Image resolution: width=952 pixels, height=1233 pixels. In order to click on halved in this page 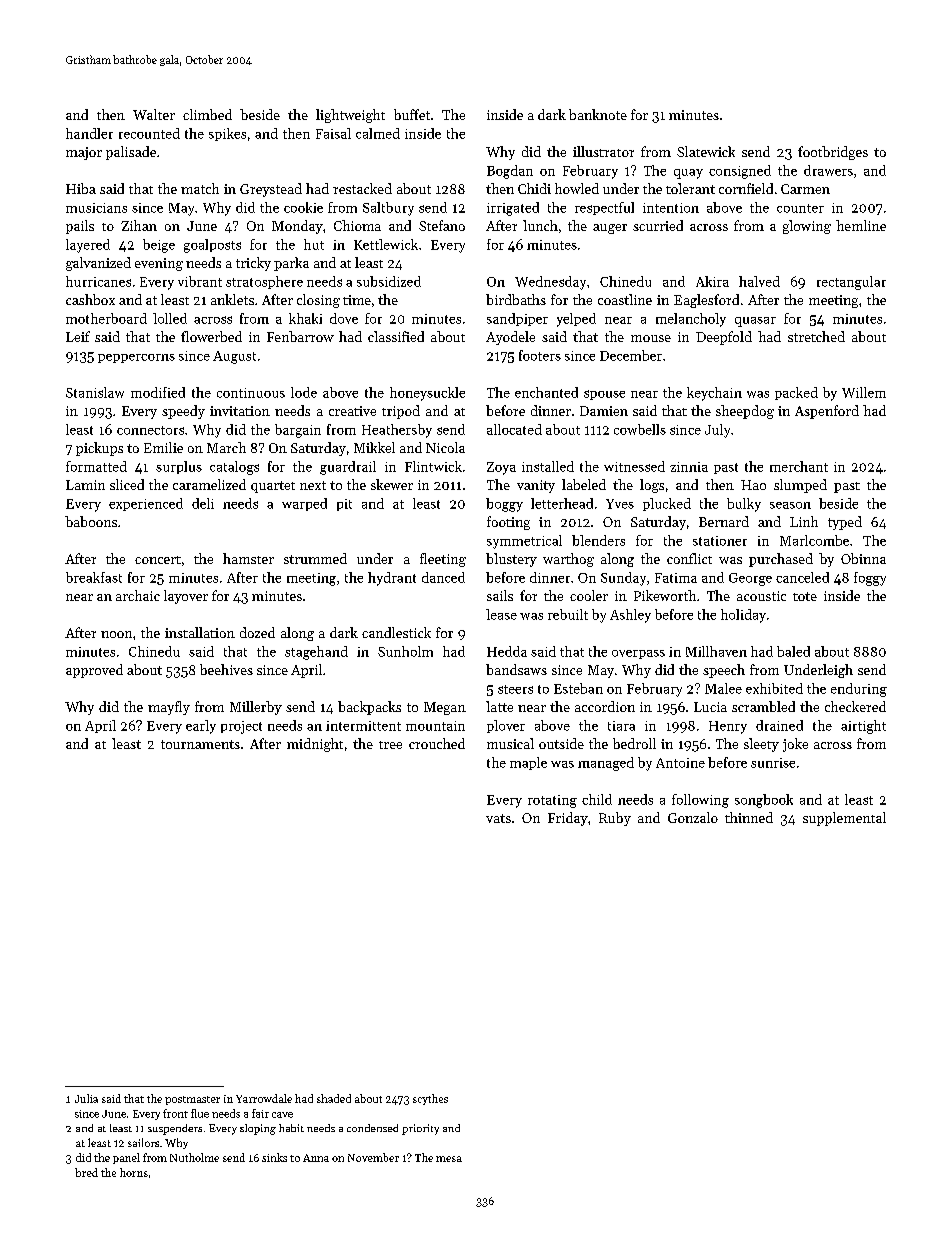, I will do `click(759, 281)`.
